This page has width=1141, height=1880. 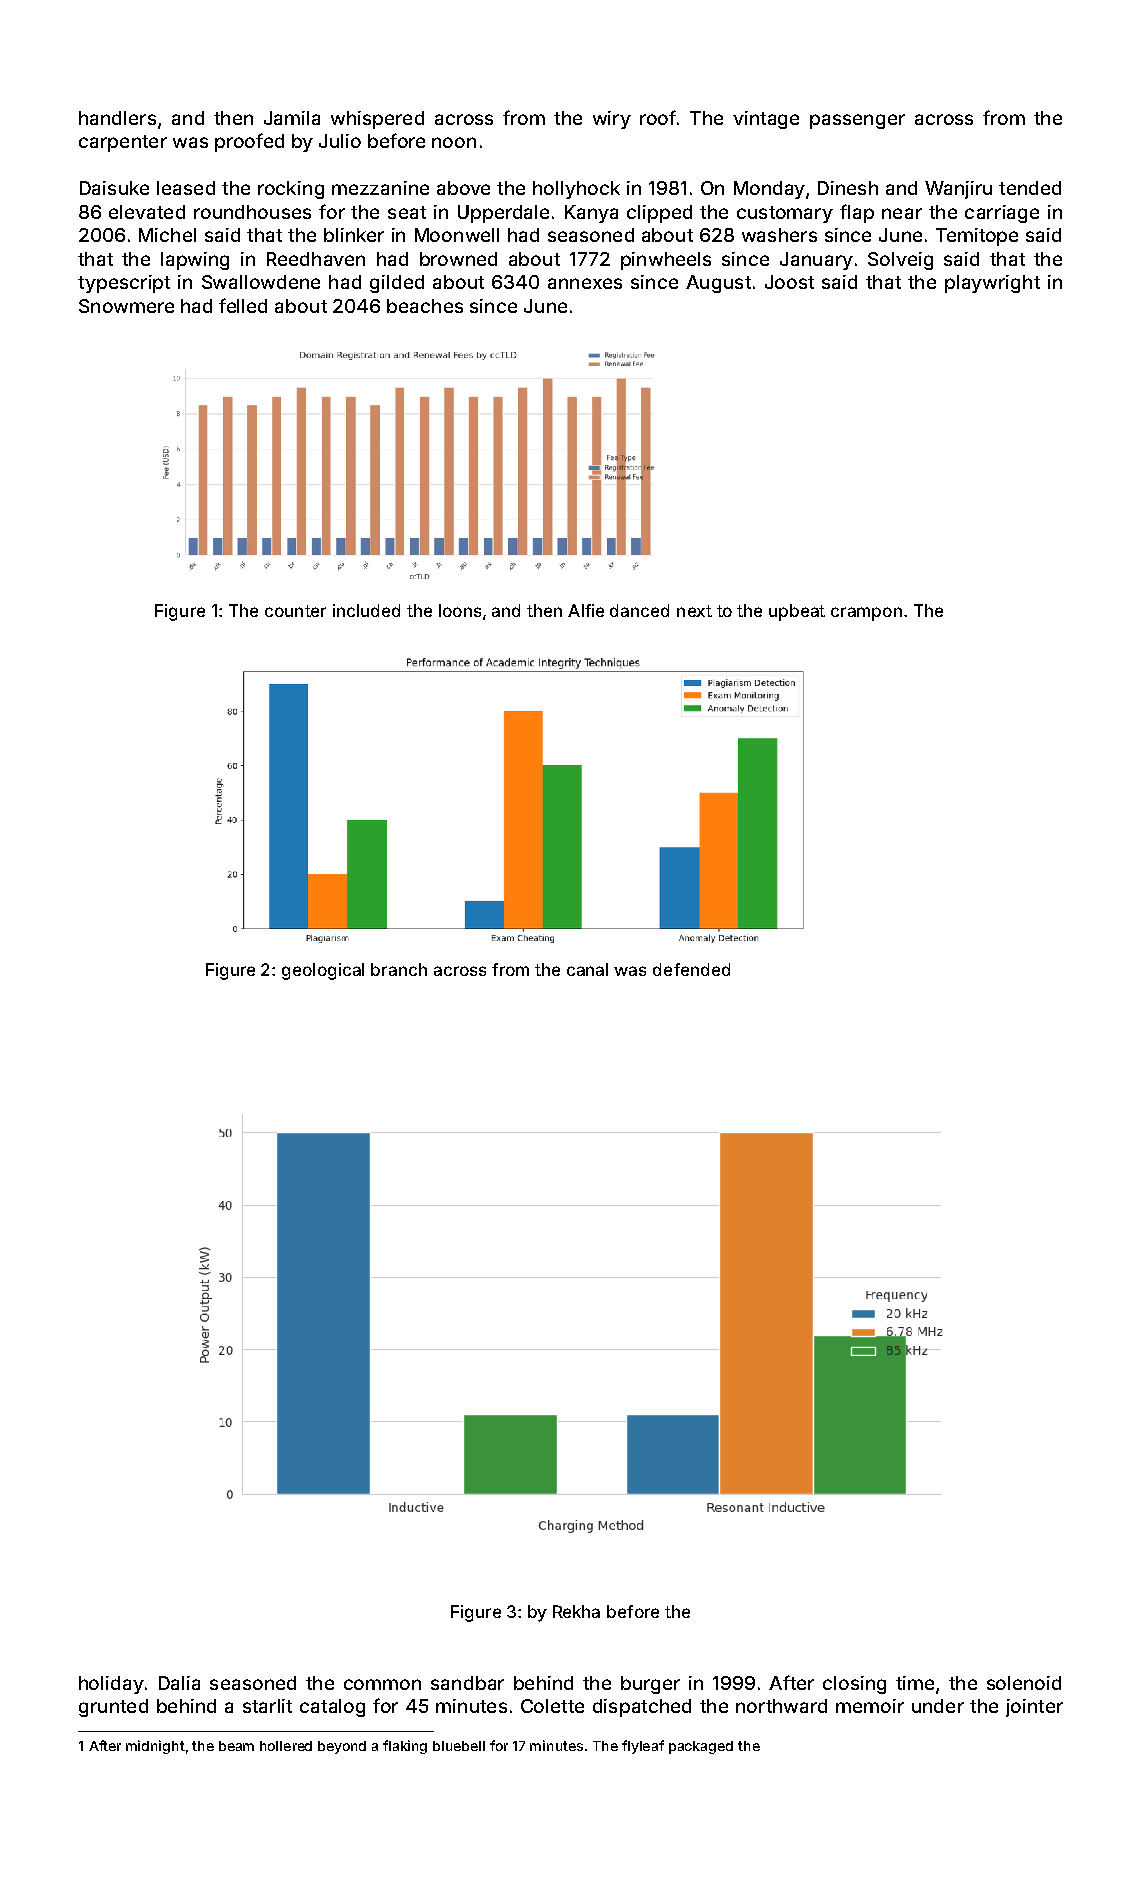 What do you see at coordinates (587, 969) in the page?
I see `canal` at bounding box center [587, 969].
